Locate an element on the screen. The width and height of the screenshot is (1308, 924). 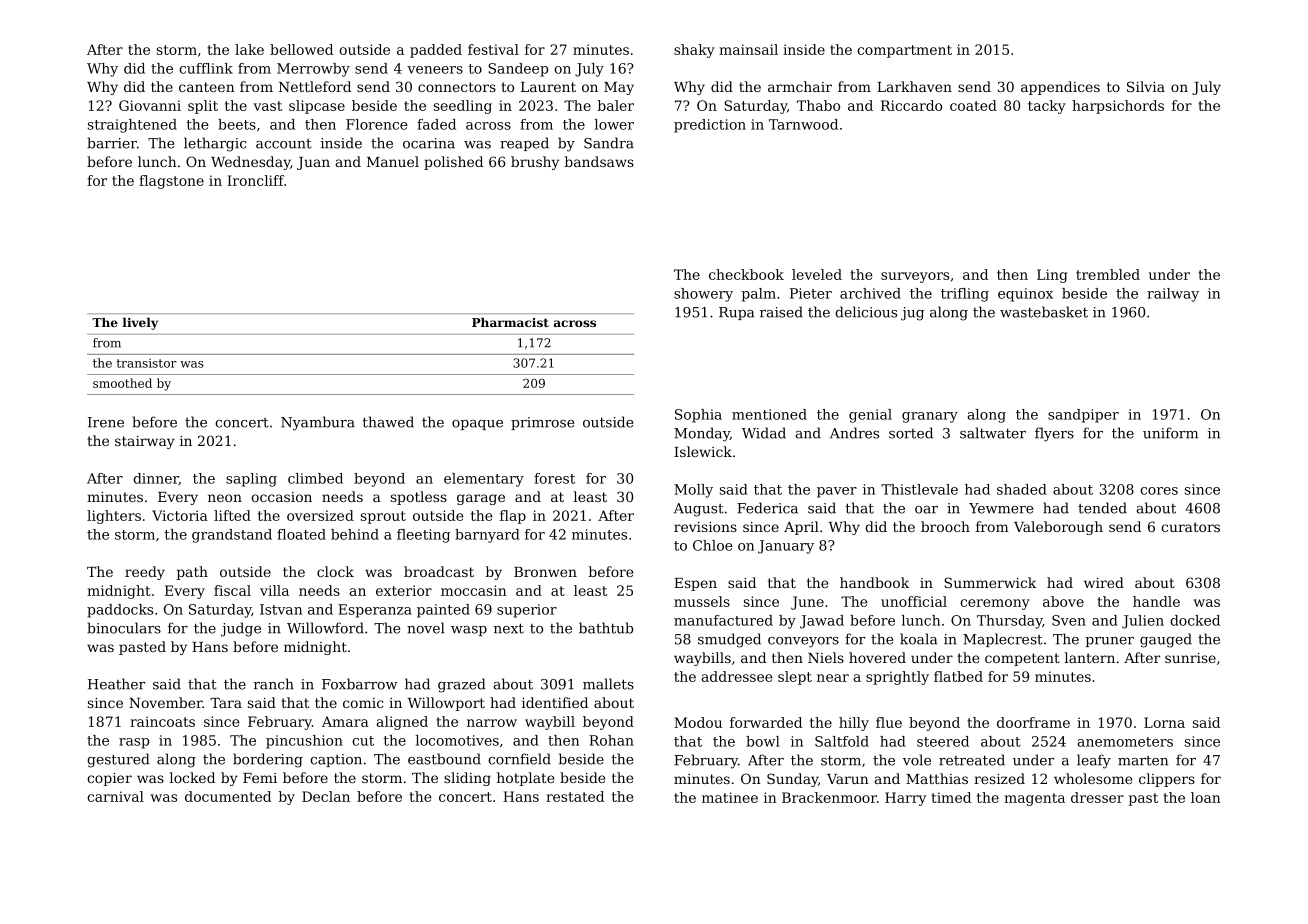
lake is located at coordinates (249, 49).
